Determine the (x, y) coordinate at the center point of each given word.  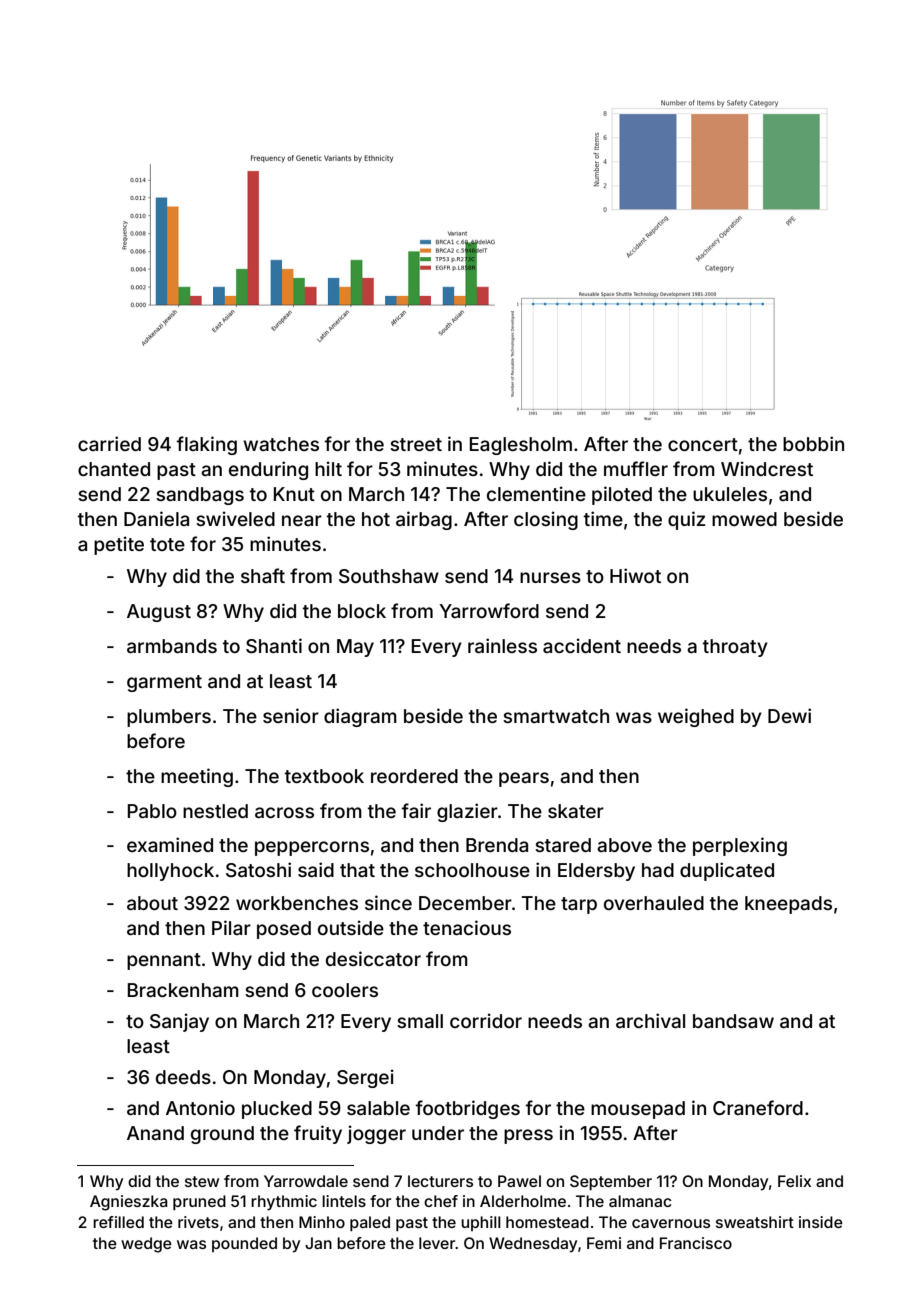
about (152, 903)
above (624, 845)
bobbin (813, 443)
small (420, 1021)
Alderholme (523, 1201)
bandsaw (733, 1021)
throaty (735, 648)
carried (109, 443)
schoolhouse (472, 870)
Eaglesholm (521, 446)
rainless (502, 645)
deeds (183, 1077)
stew (202, 1181)
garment (164, 683)
